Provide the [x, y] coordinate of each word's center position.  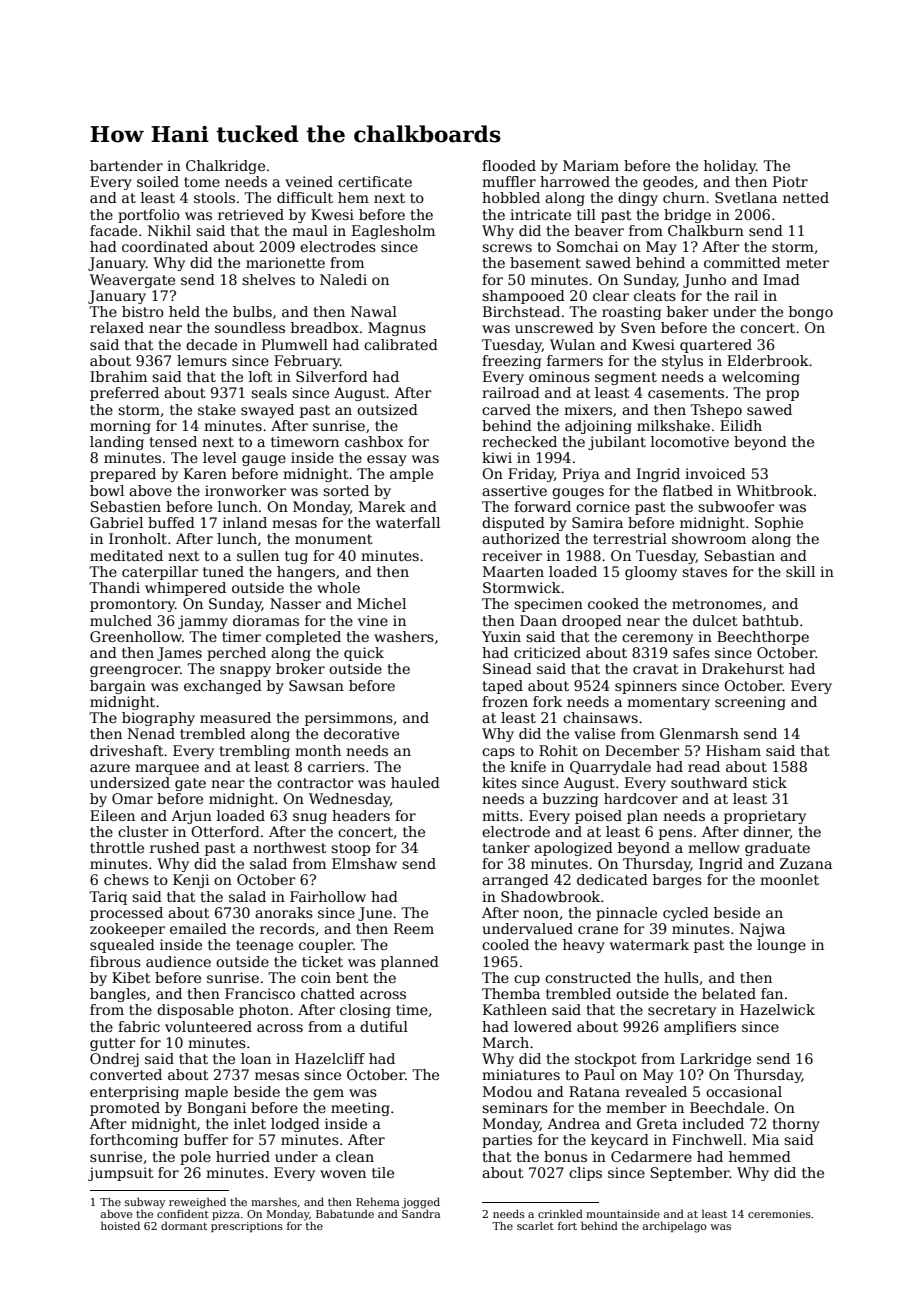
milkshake [673, 425]
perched [236, 654]
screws [507, 248]
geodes [668, 183]
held [184, 311]
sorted [346, 490]
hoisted [120, 1225]
